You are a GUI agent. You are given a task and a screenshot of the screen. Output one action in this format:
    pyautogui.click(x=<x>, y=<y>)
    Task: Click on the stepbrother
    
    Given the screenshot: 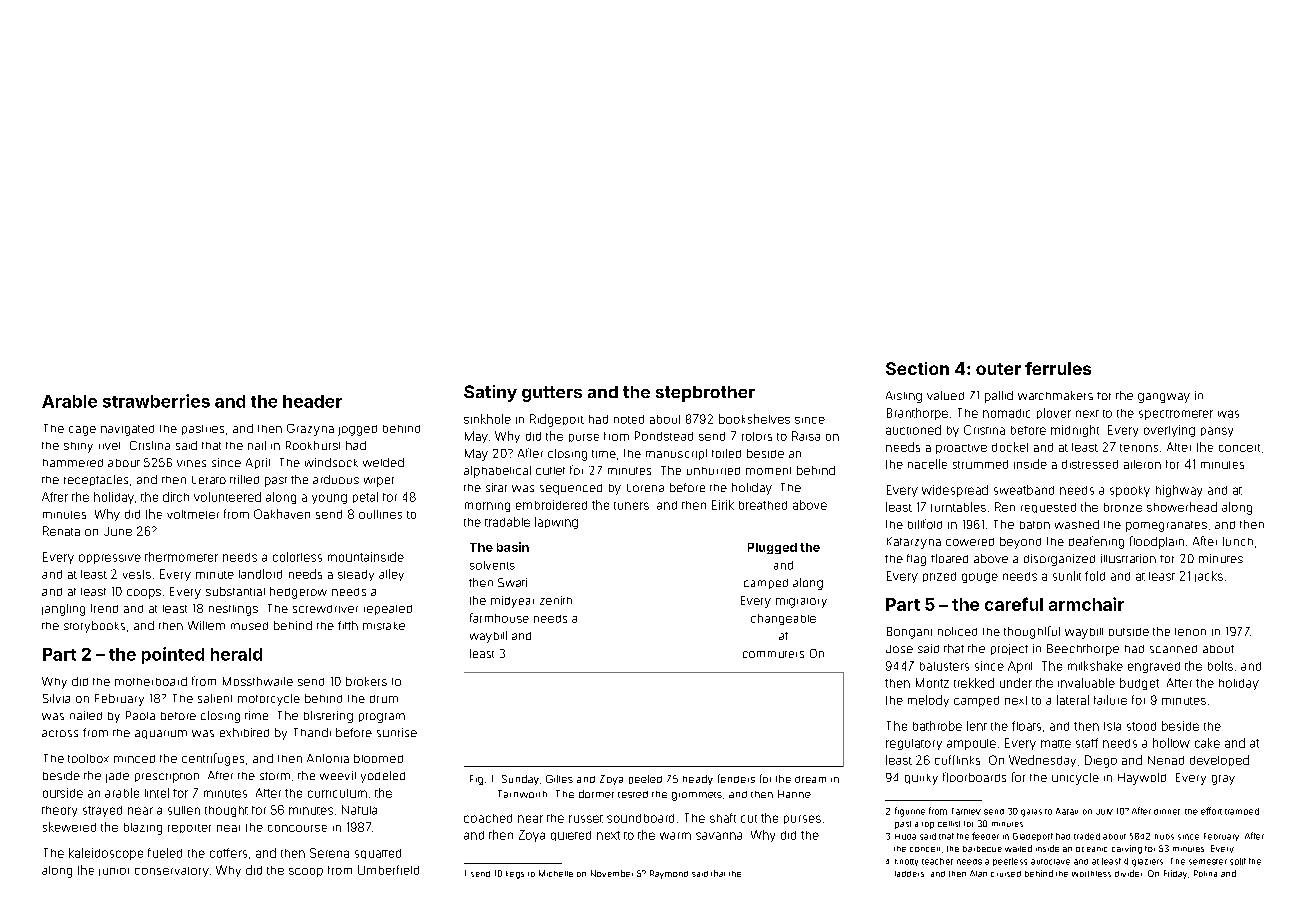 What is the action you would take?
    pyautogui.click(x=705, y=394)
